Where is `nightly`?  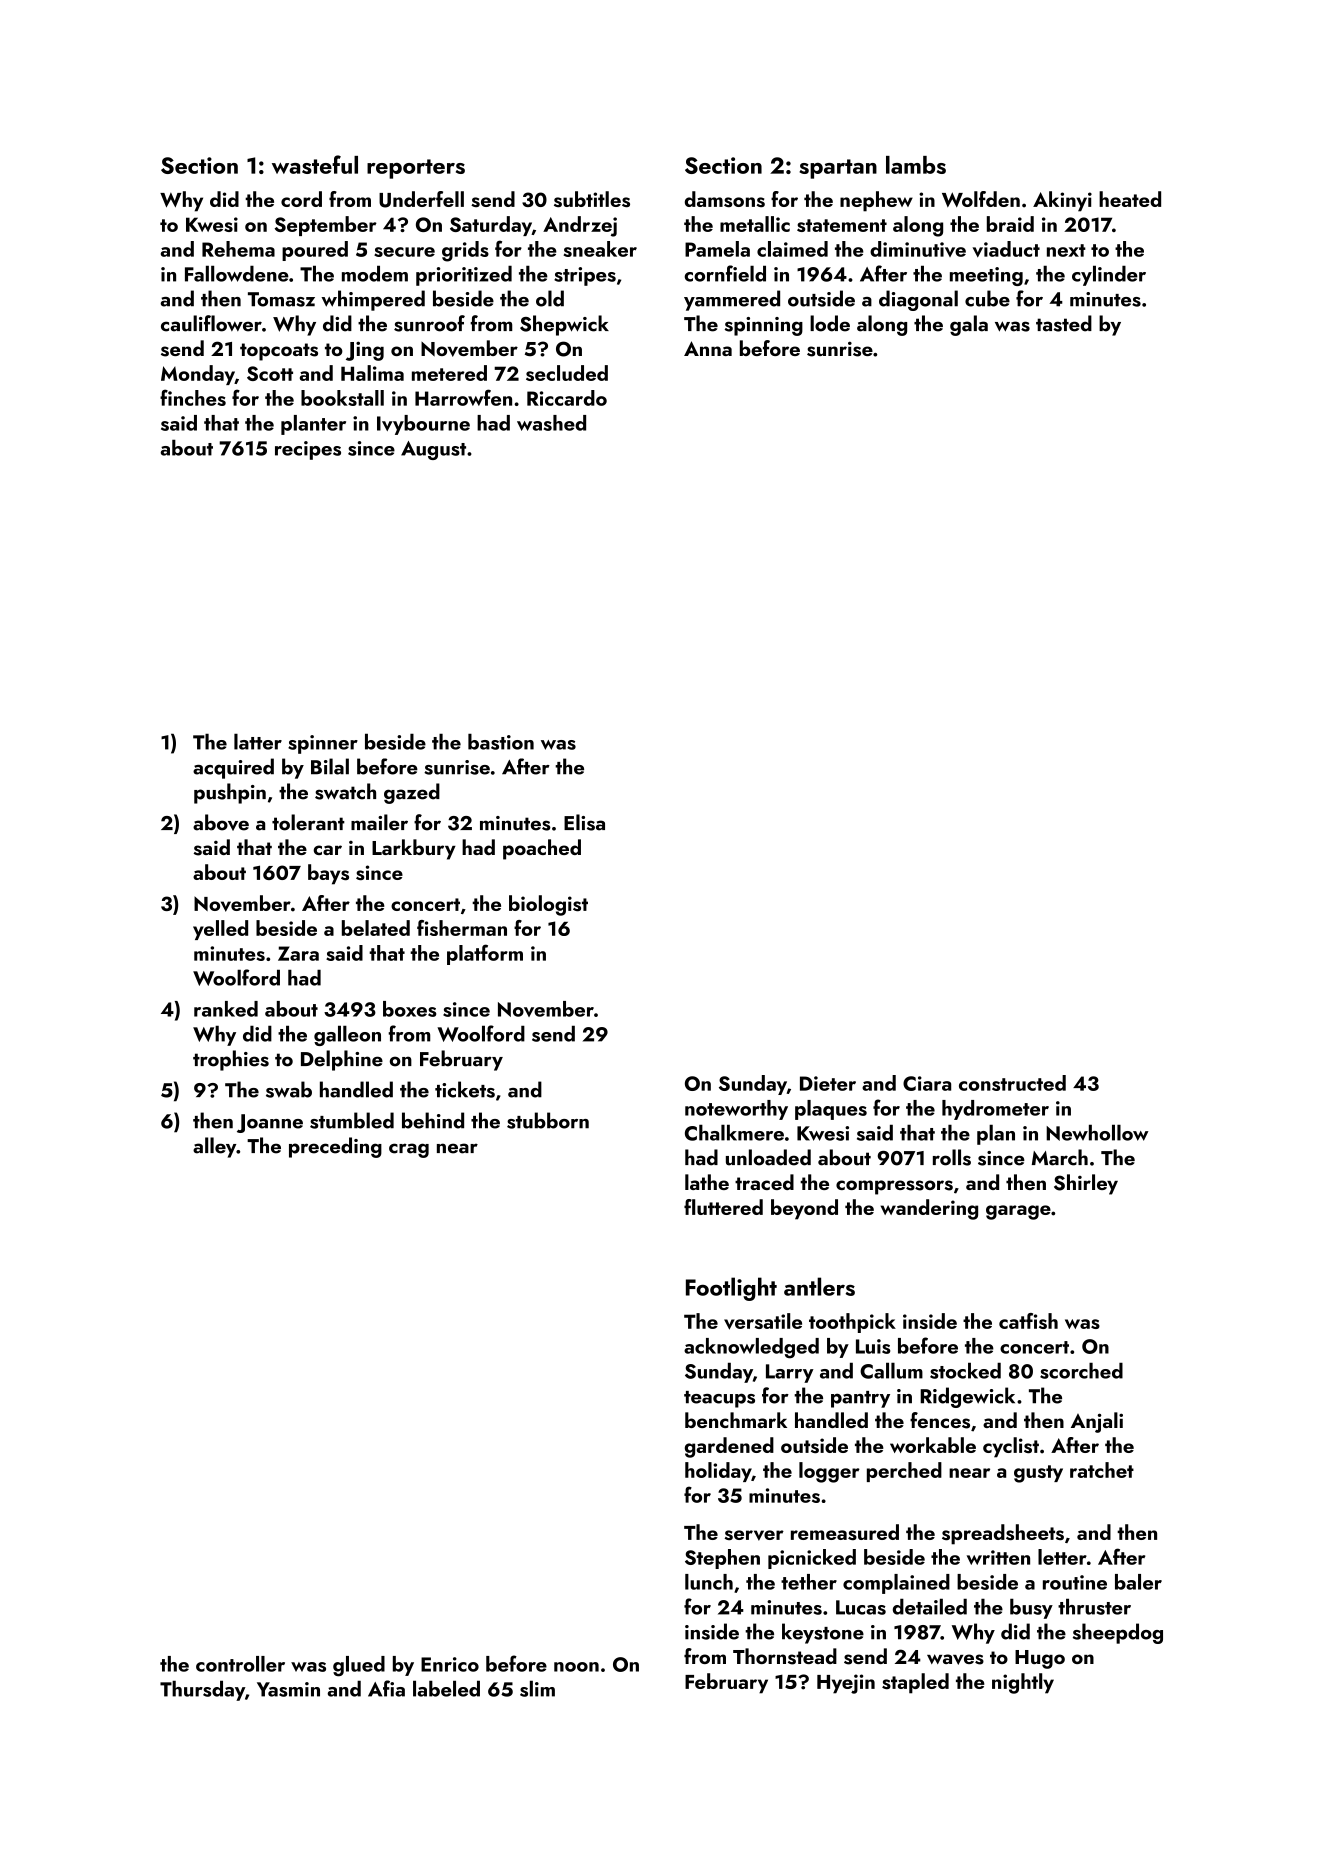 nightly is located at coordinates (1023, 1683).
